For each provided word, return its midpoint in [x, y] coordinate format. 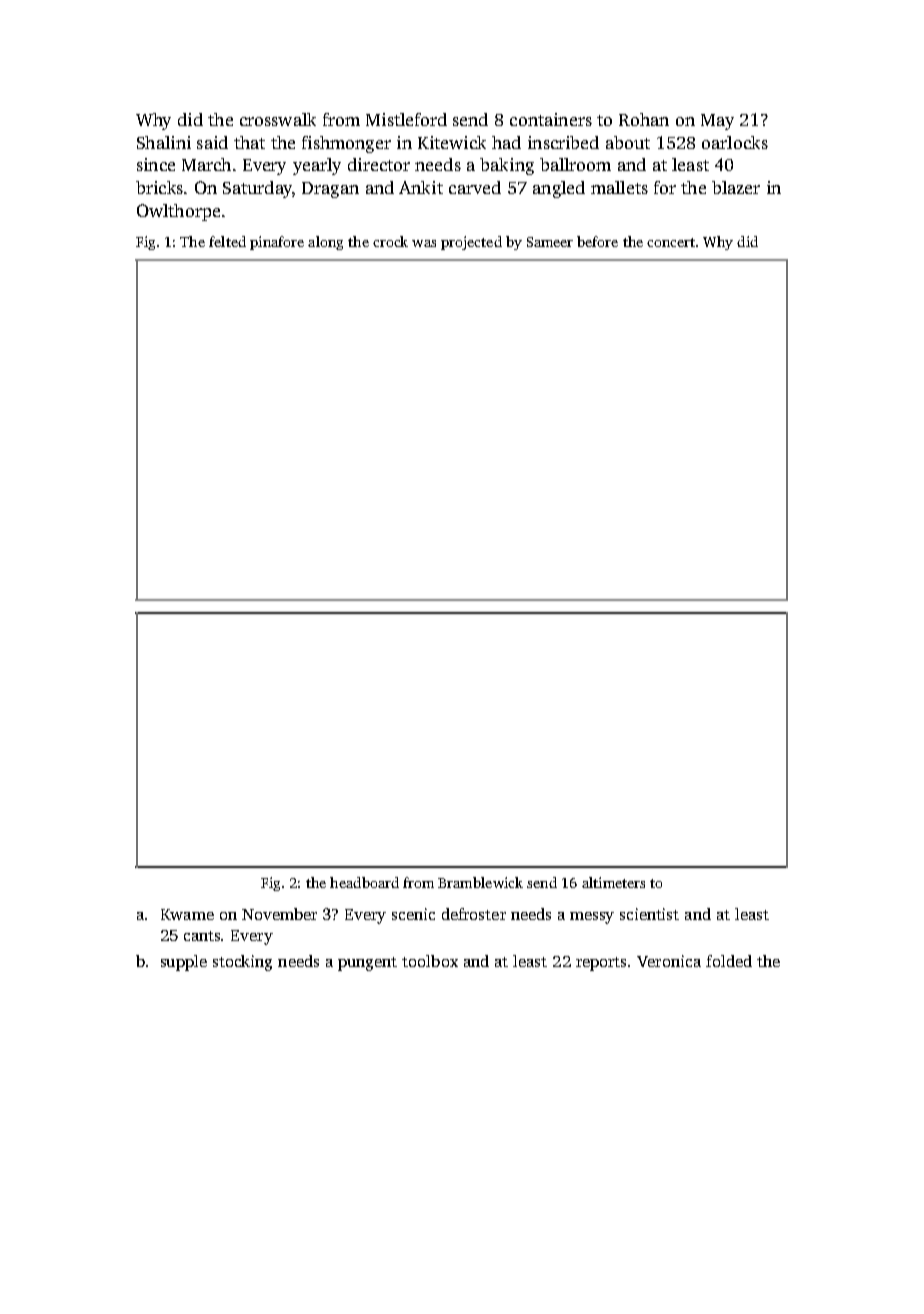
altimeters [613, 882]
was [424, 243]
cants [202, 936]
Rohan [644, 119]
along [325, 243]
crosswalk [278, 119]
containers [551, 119]
